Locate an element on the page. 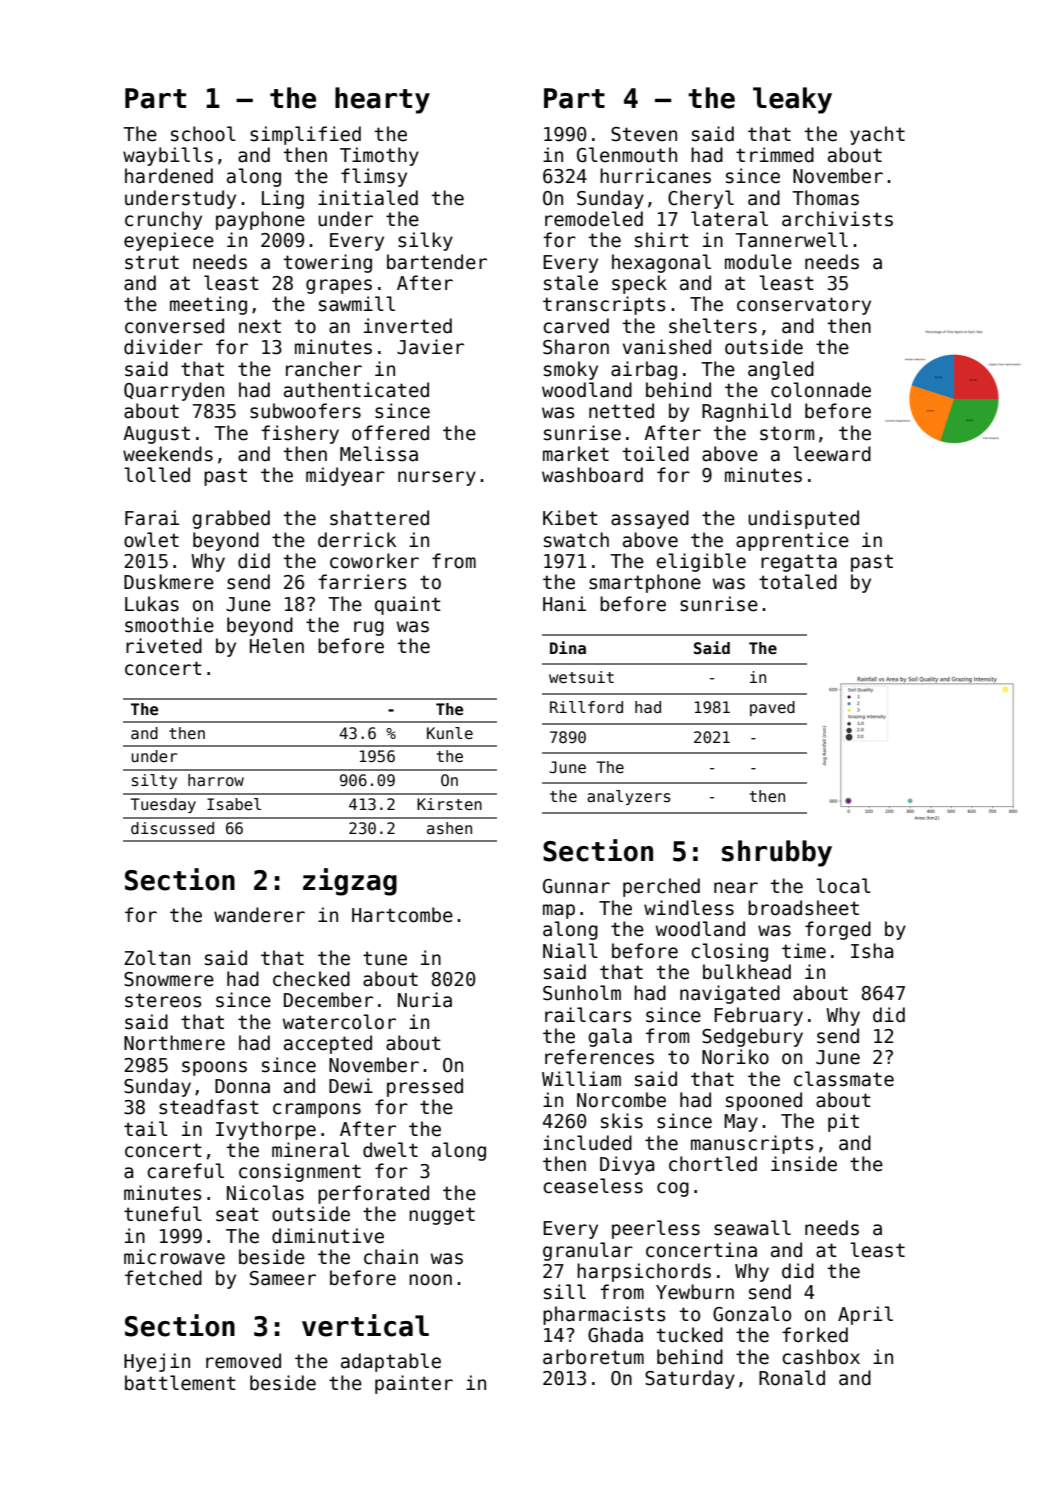  Sunholm is located at coordinates (582, 993).
